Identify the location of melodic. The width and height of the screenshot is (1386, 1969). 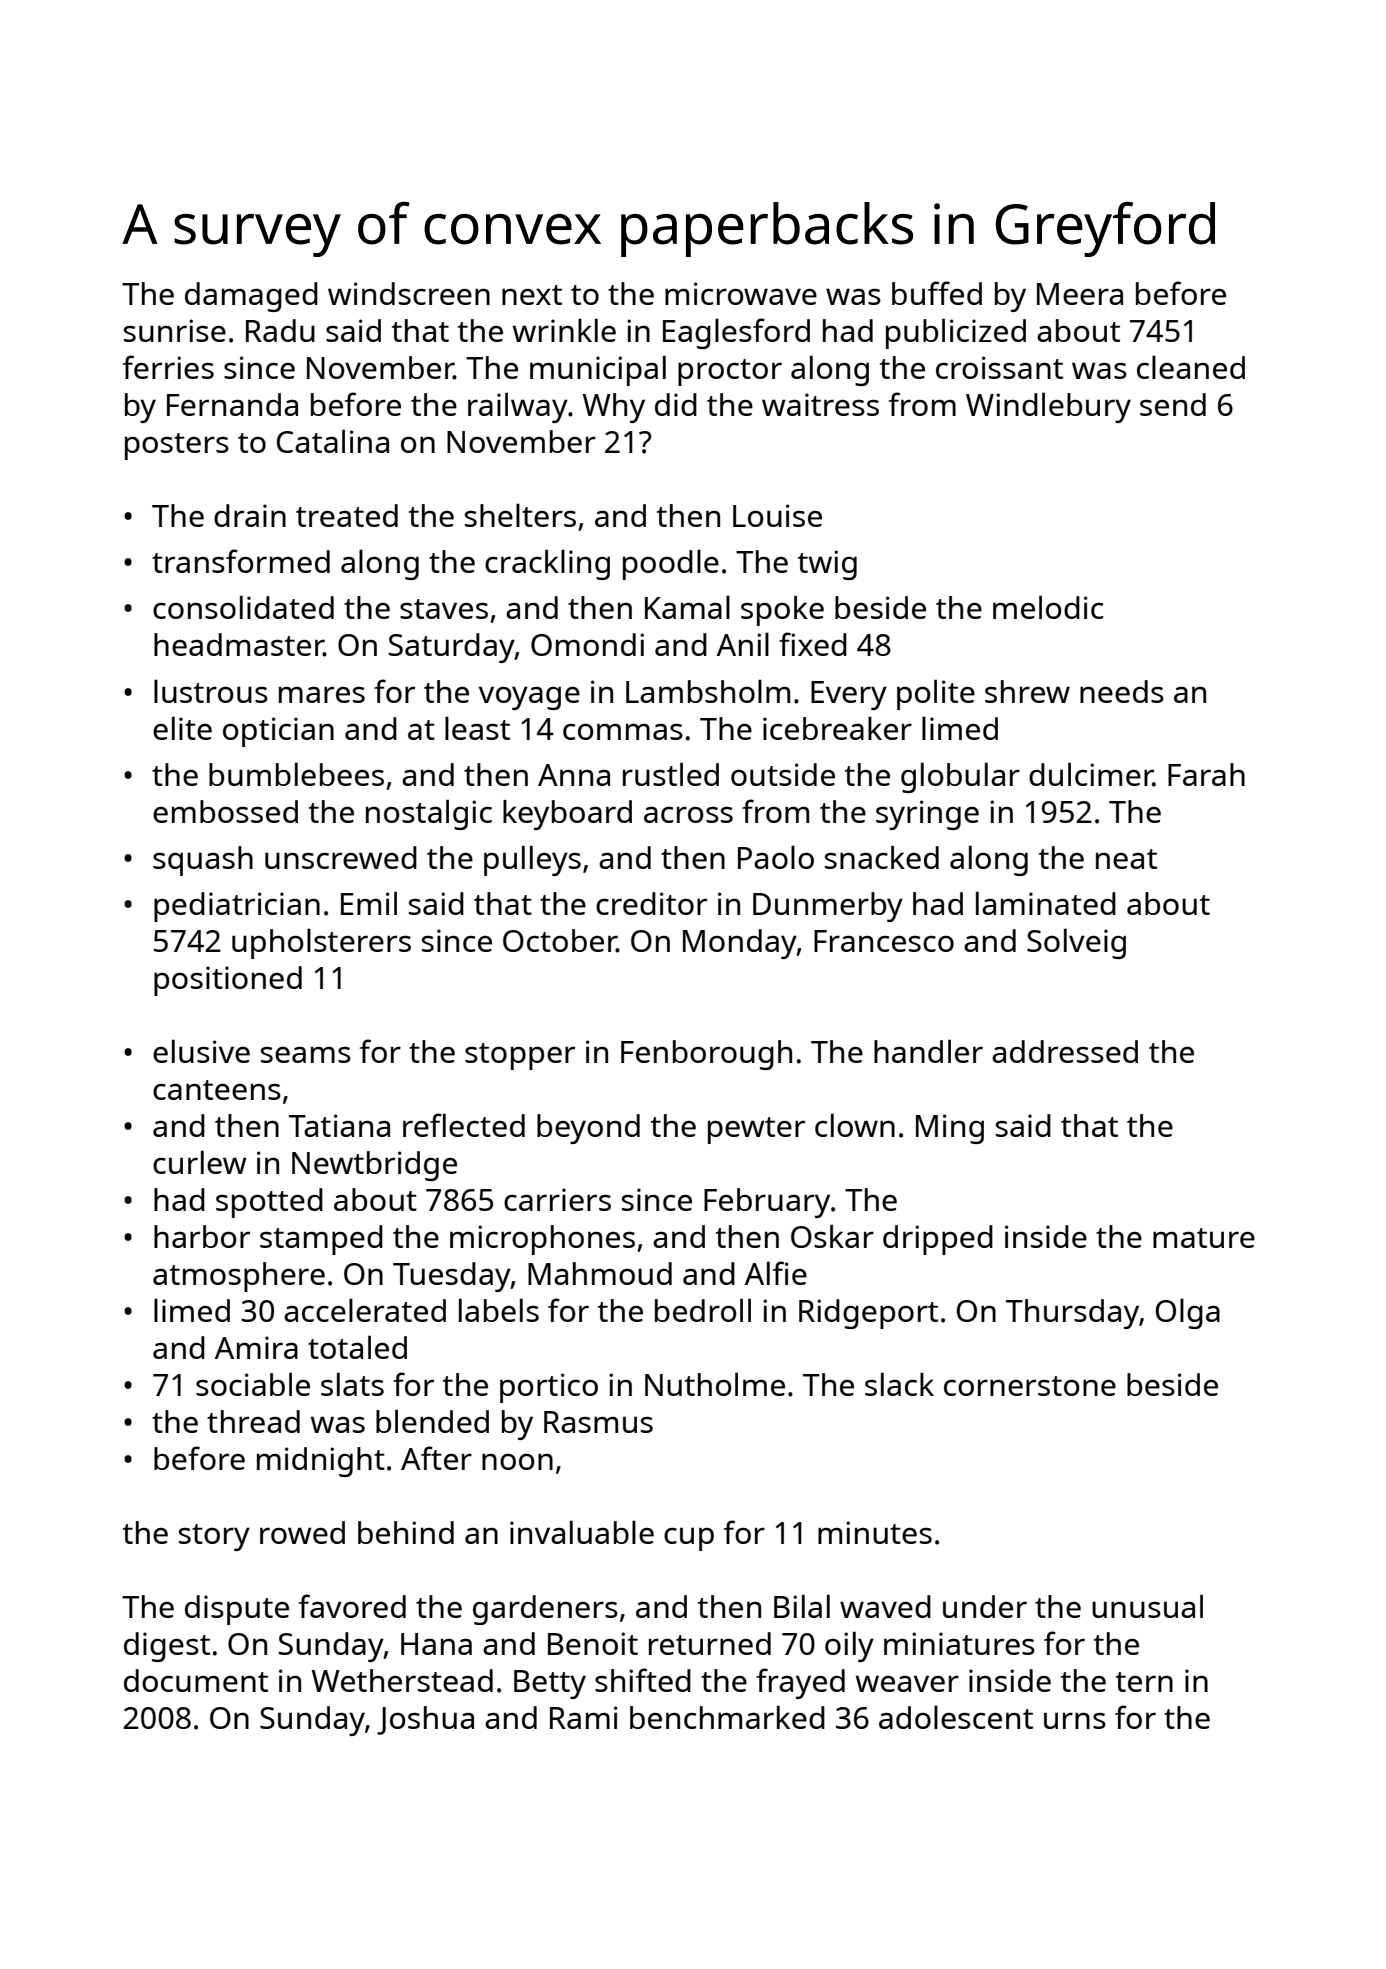
(1048, 607).
